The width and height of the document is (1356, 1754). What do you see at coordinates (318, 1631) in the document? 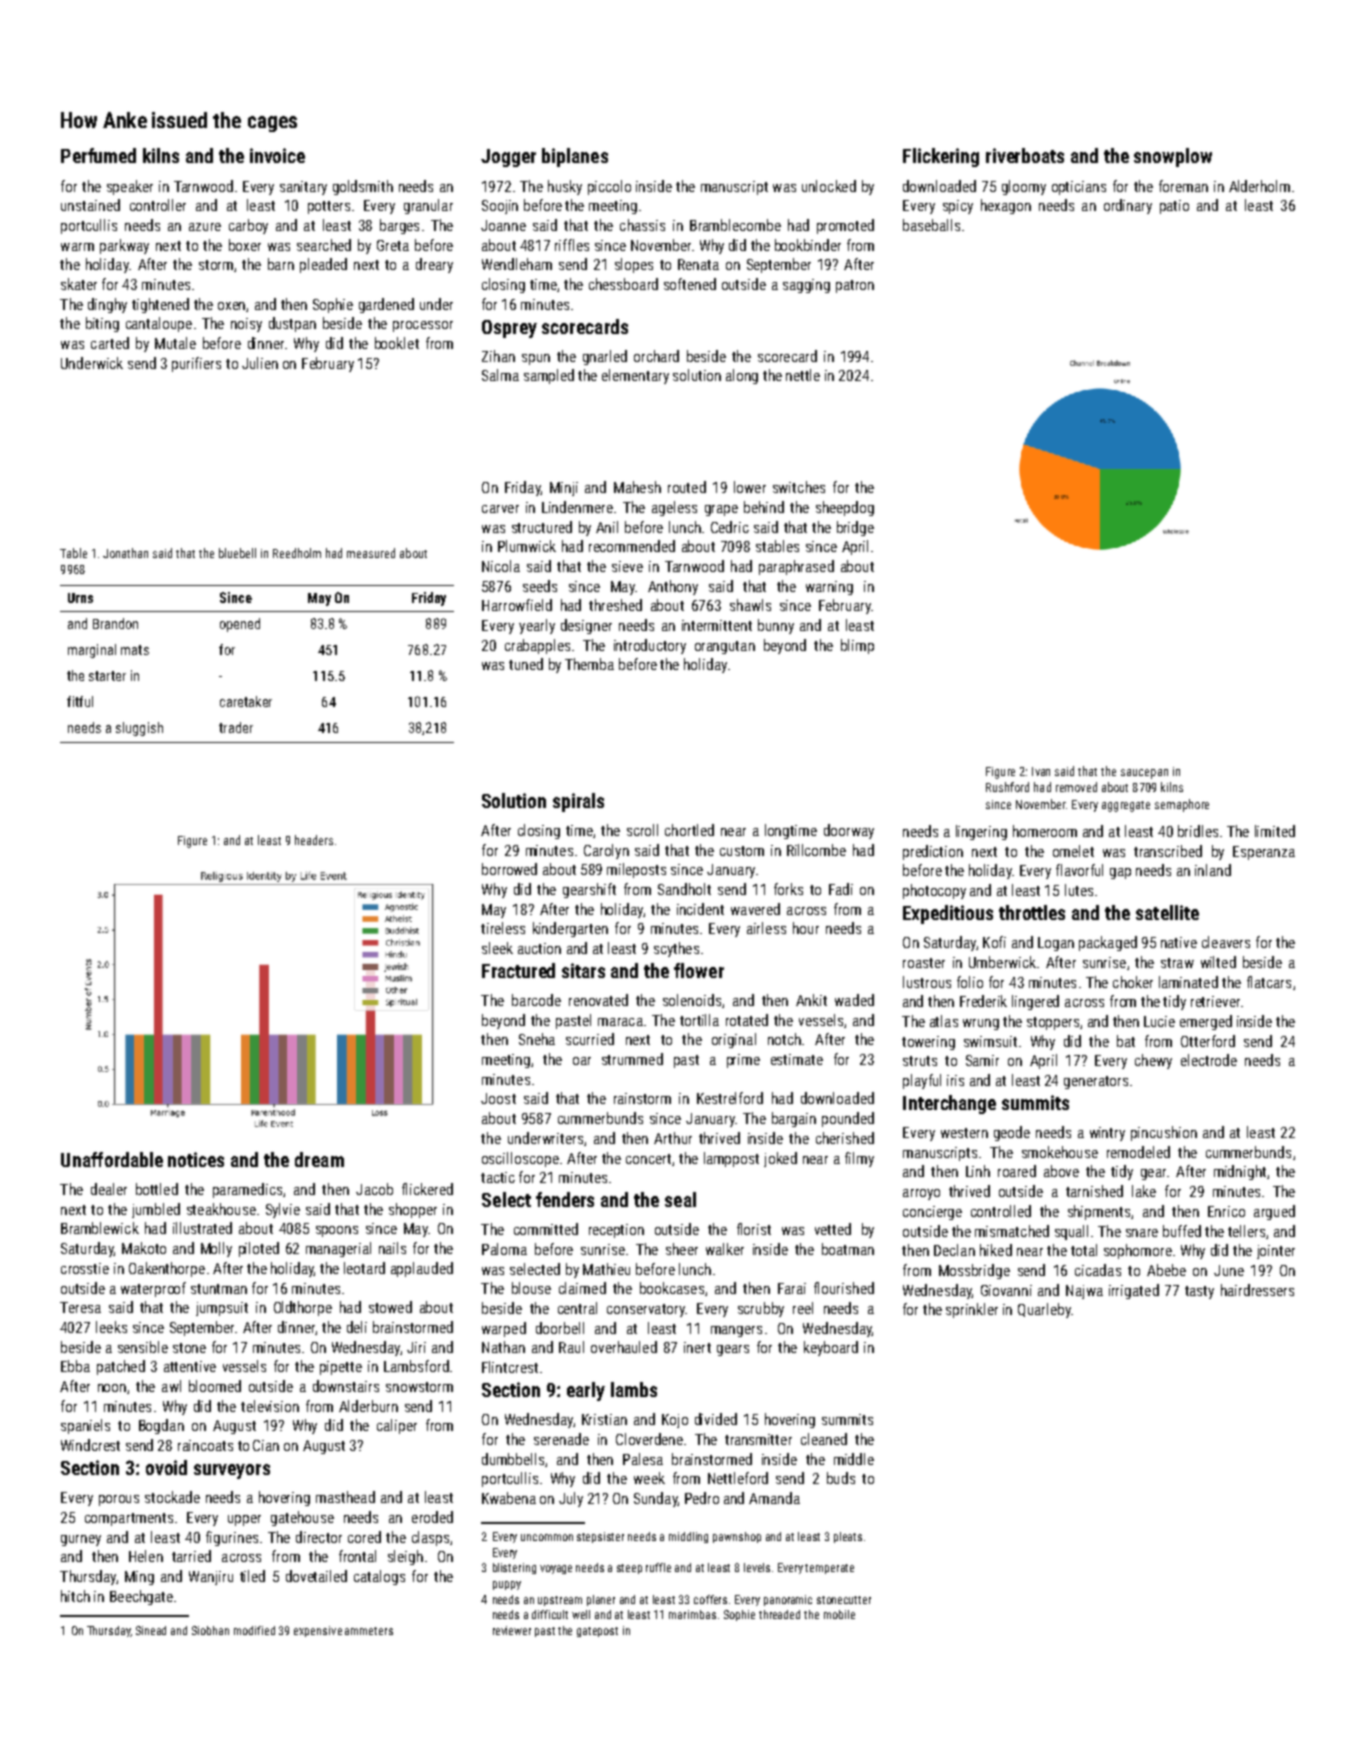
I see `expensive` at bounding box center [318, 1631].
